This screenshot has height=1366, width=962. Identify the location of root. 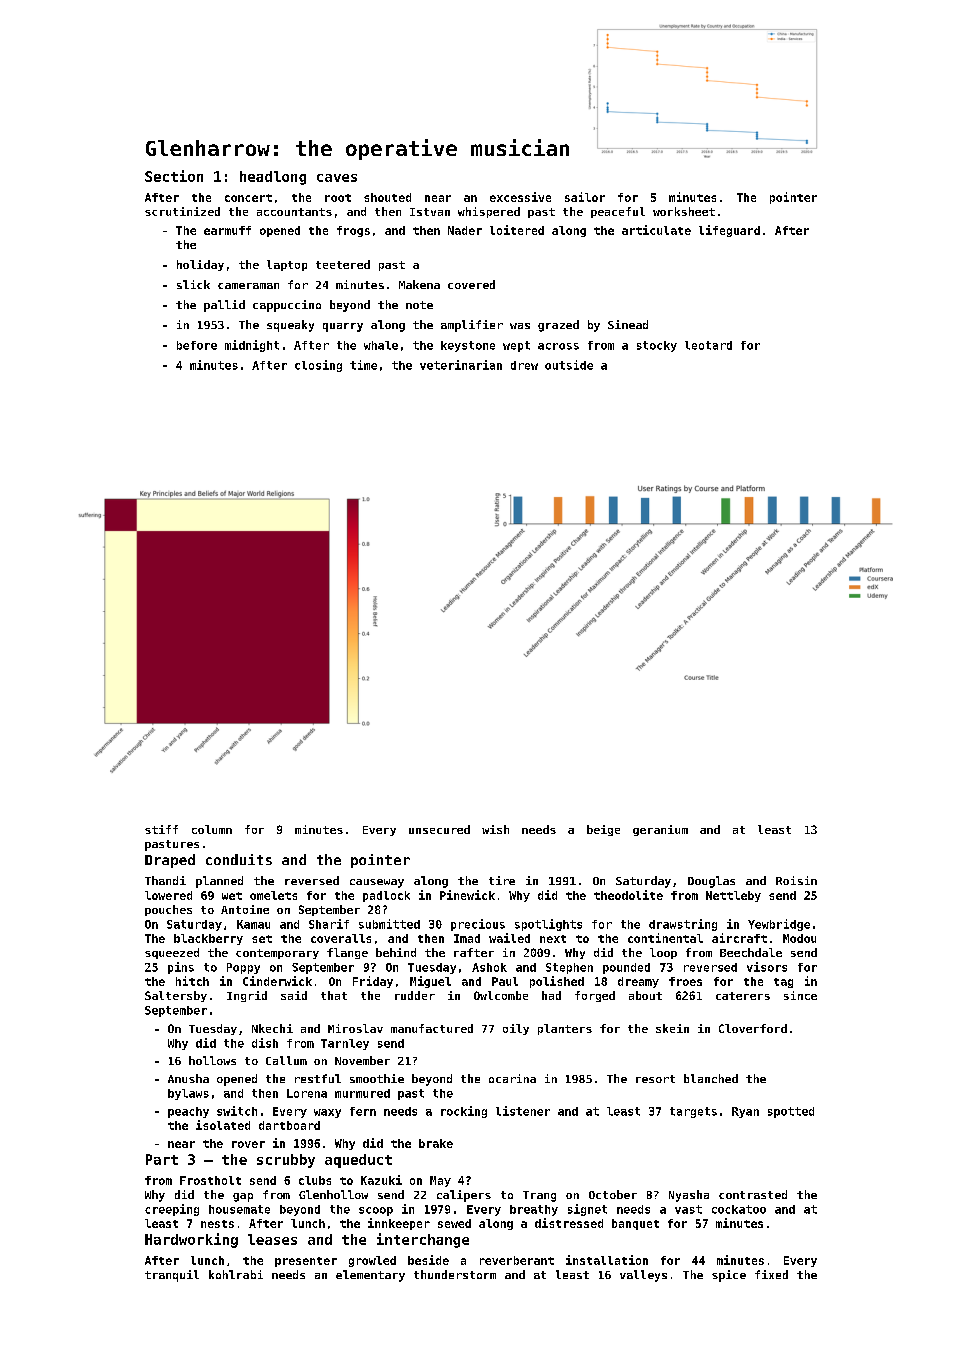
(338, 198).
